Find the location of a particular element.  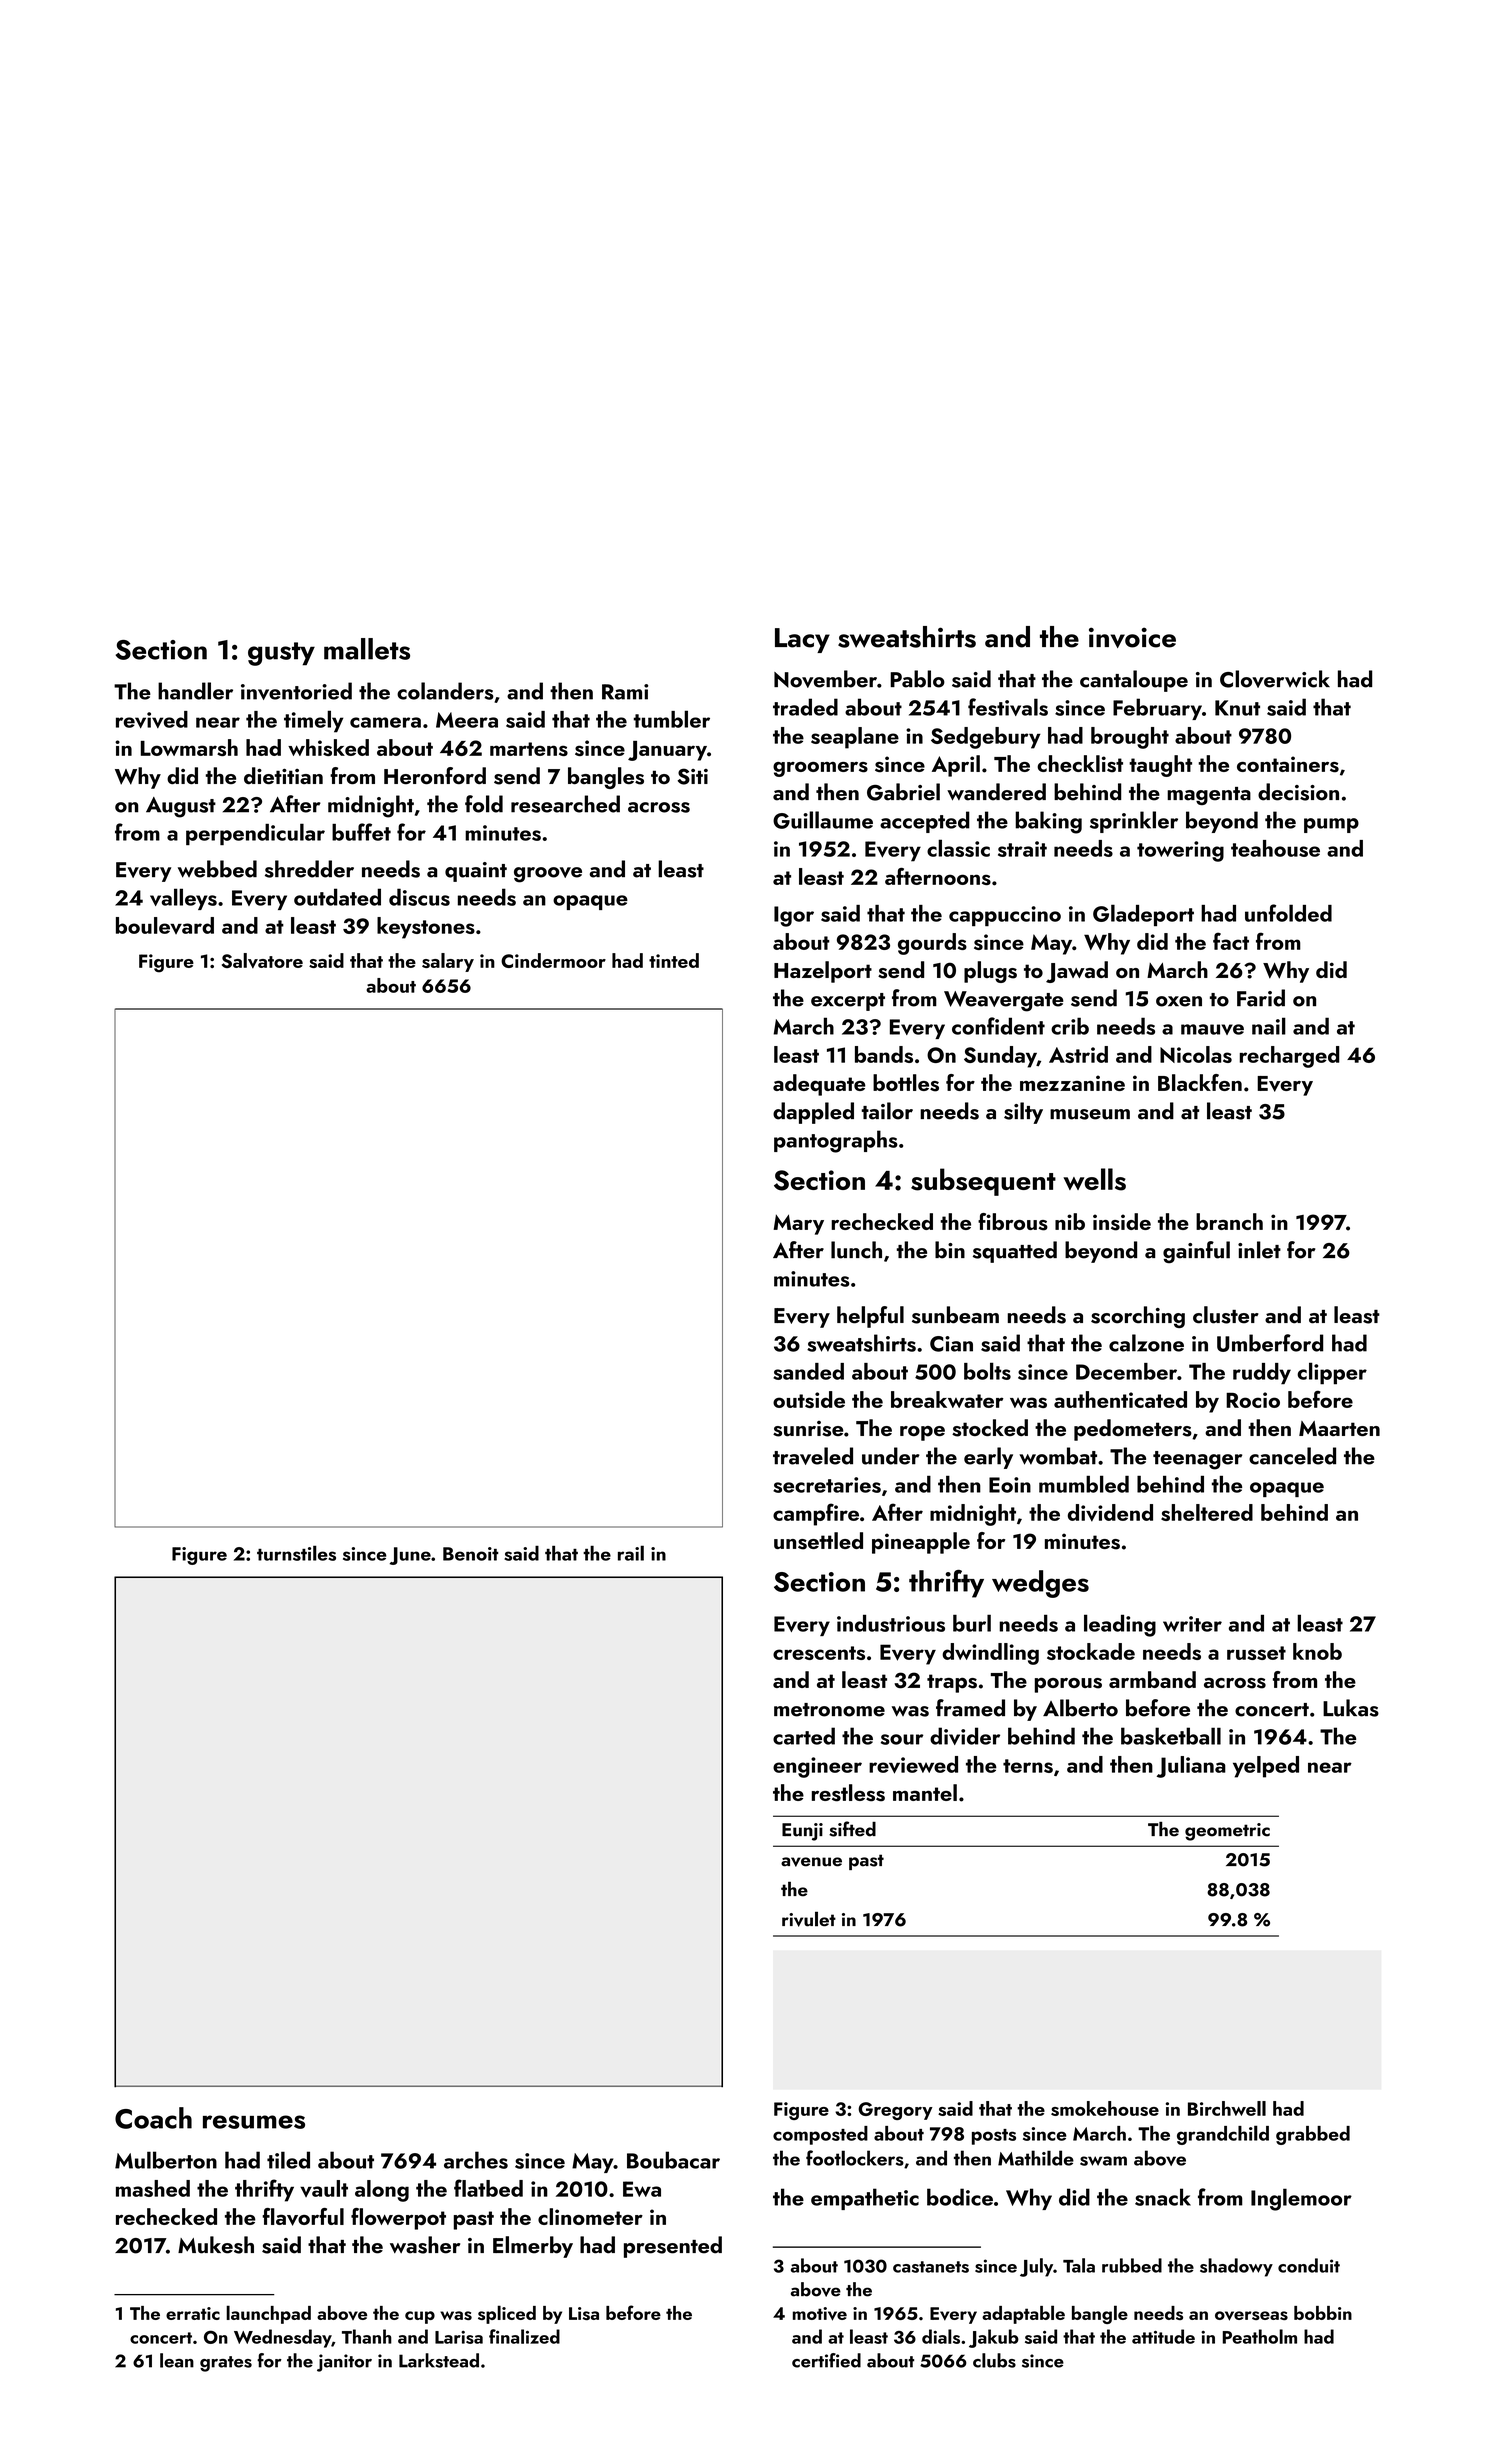

invoice is located at coordinates (1132, 637).
